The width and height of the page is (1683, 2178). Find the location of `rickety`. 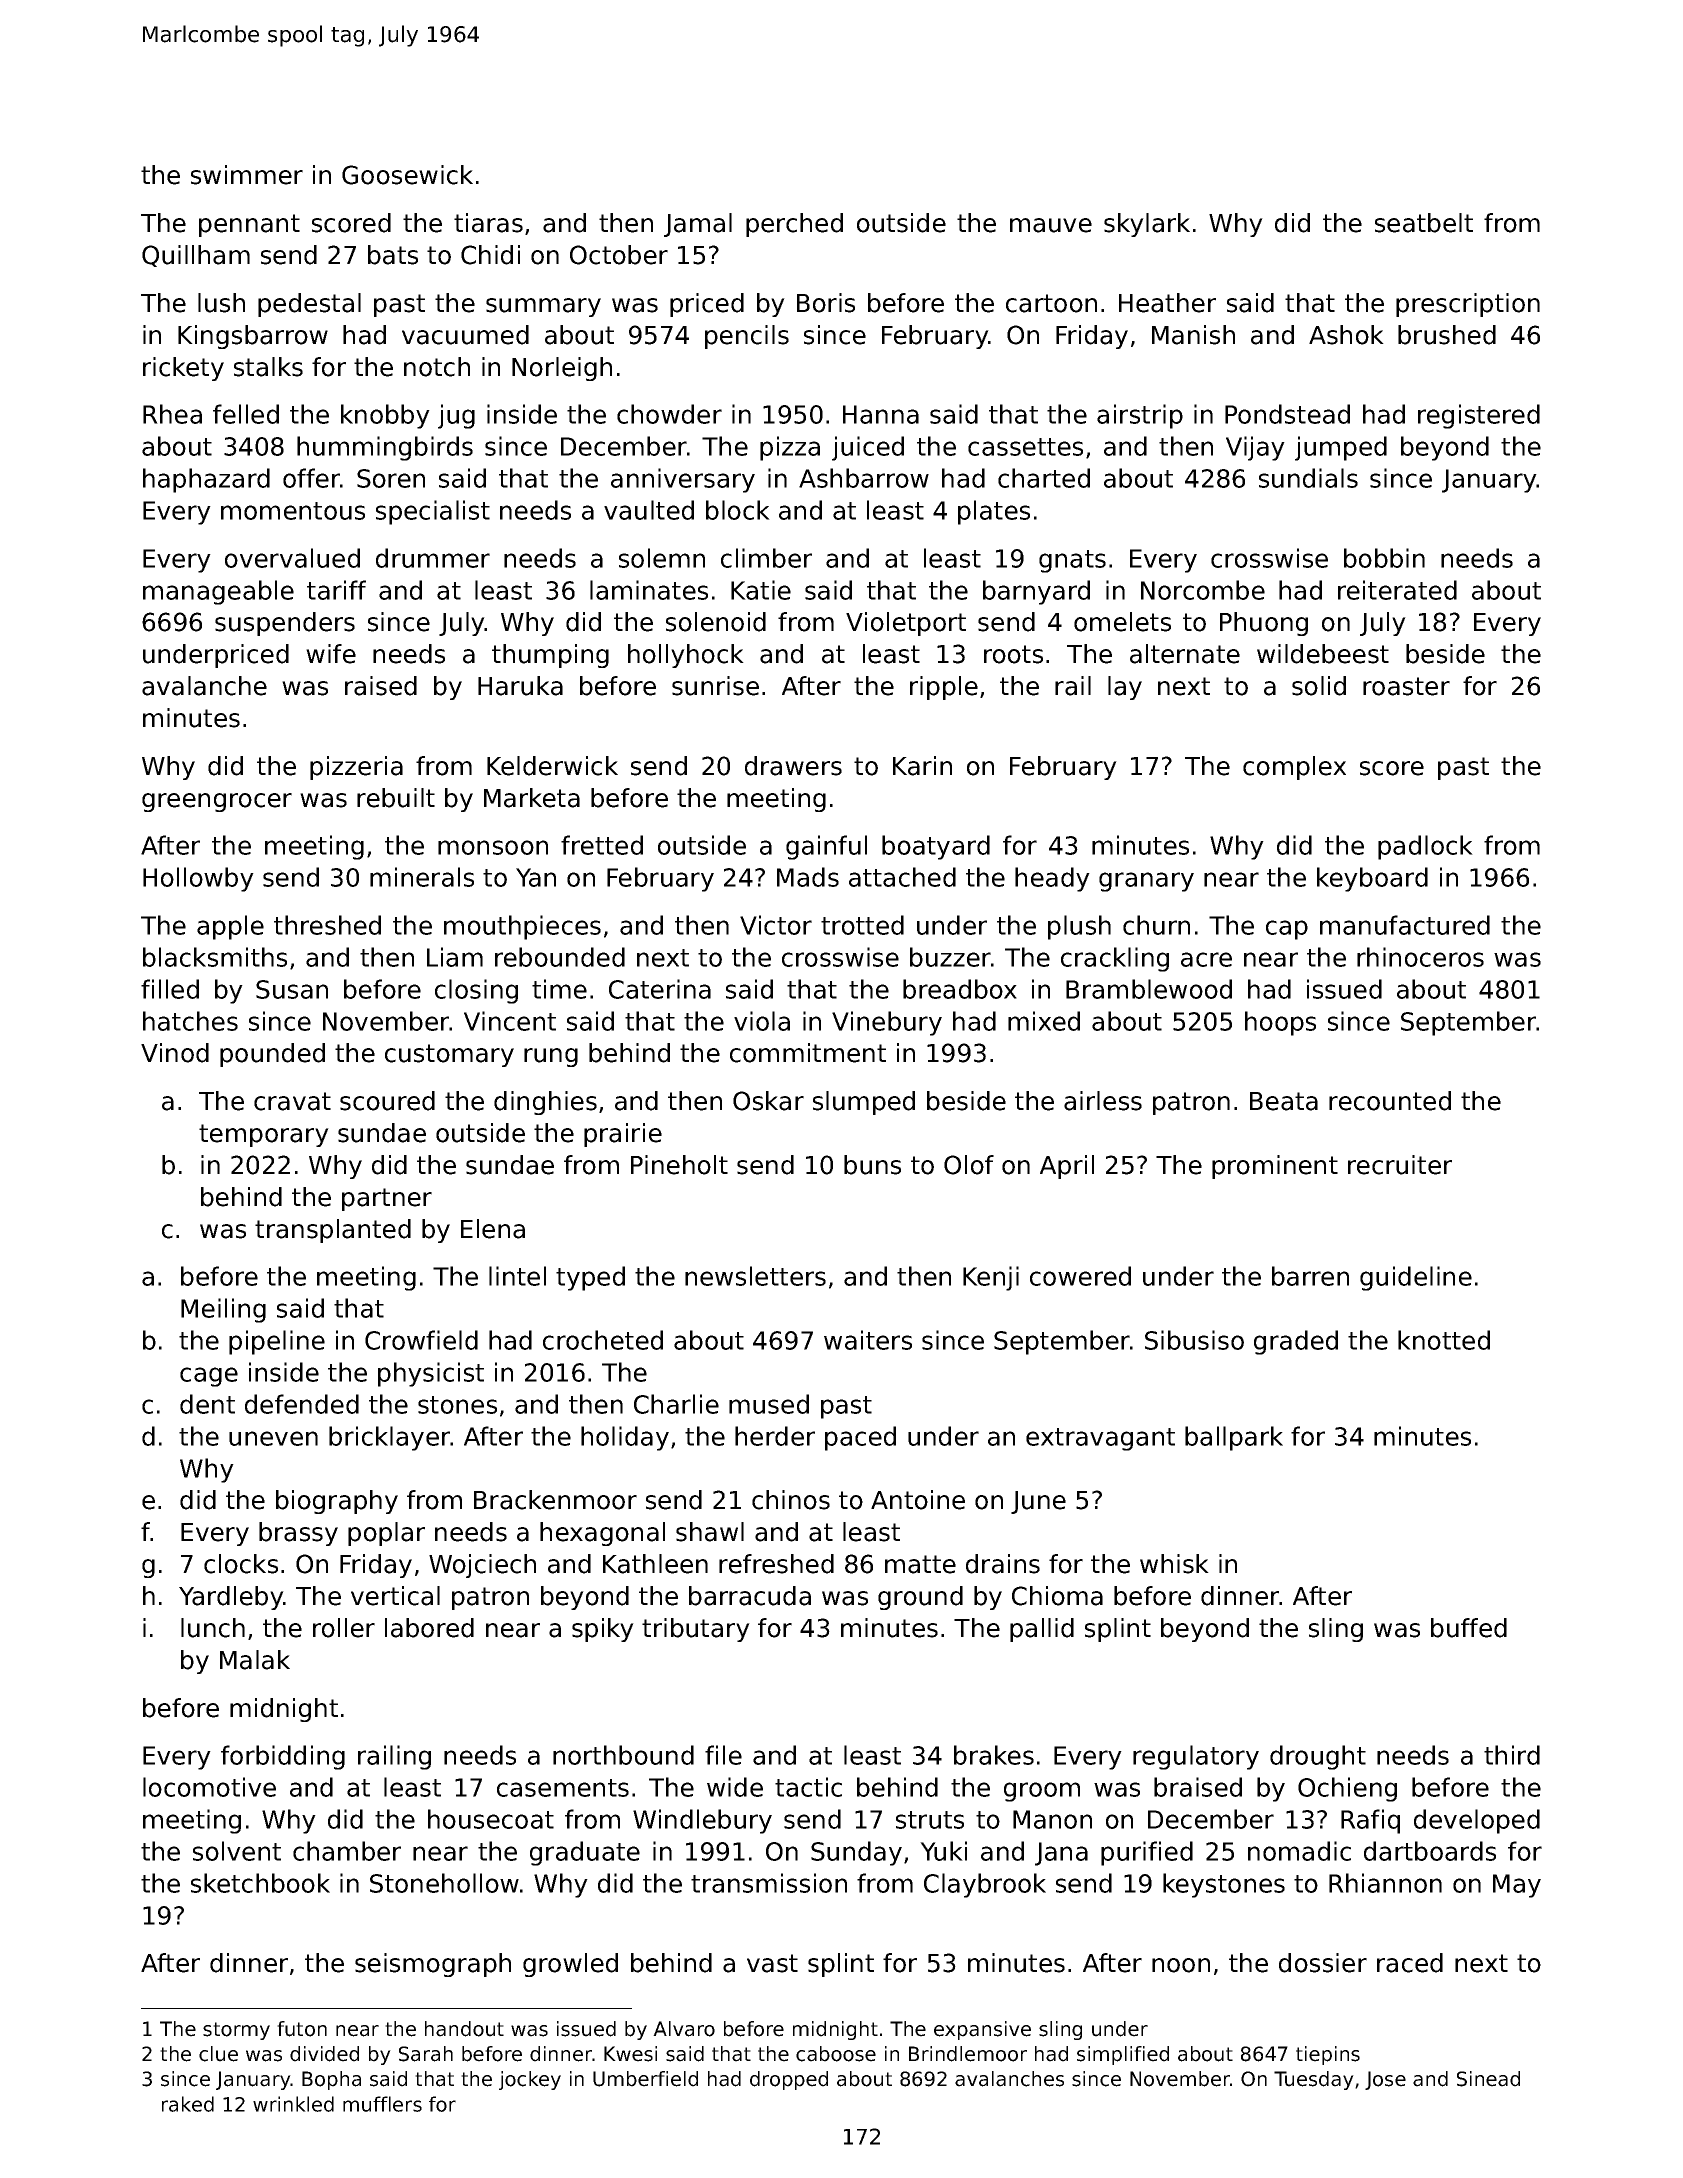

rickety is located at coordinates (183, 369).
